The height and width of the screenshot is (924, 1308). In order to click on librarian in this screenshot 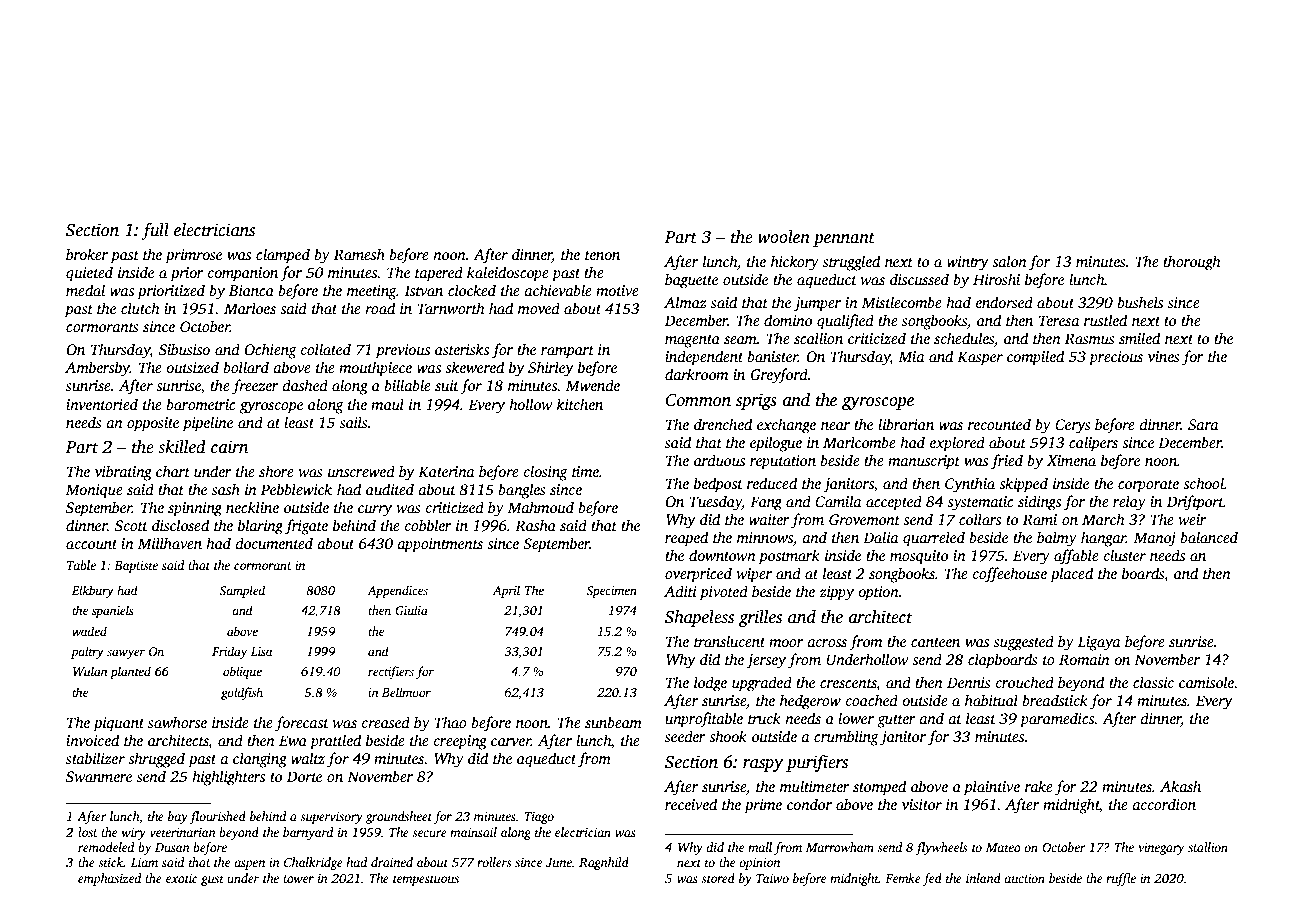, I will do `click(906, 424)`.
